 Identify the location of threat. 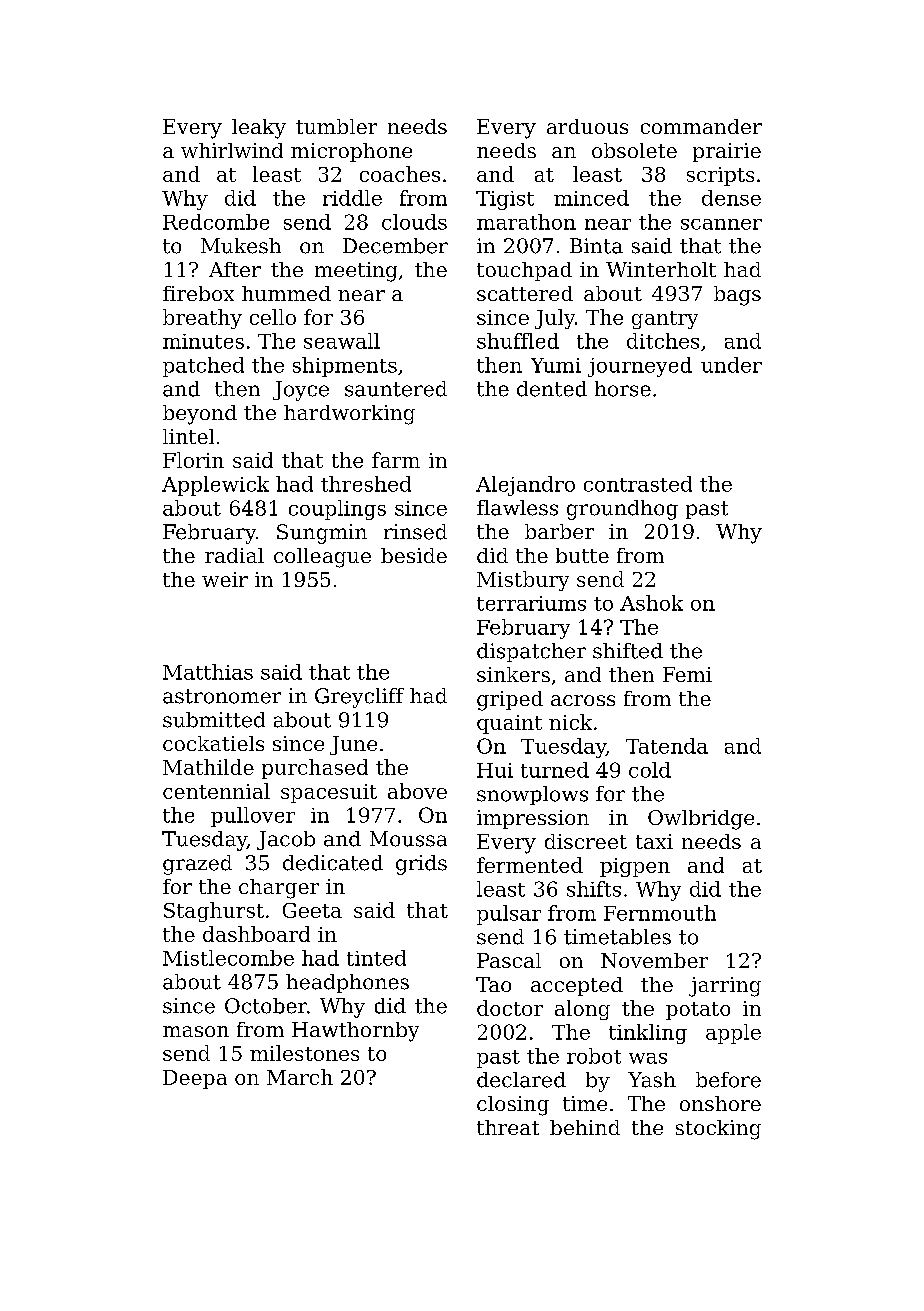
(508, 1127).
